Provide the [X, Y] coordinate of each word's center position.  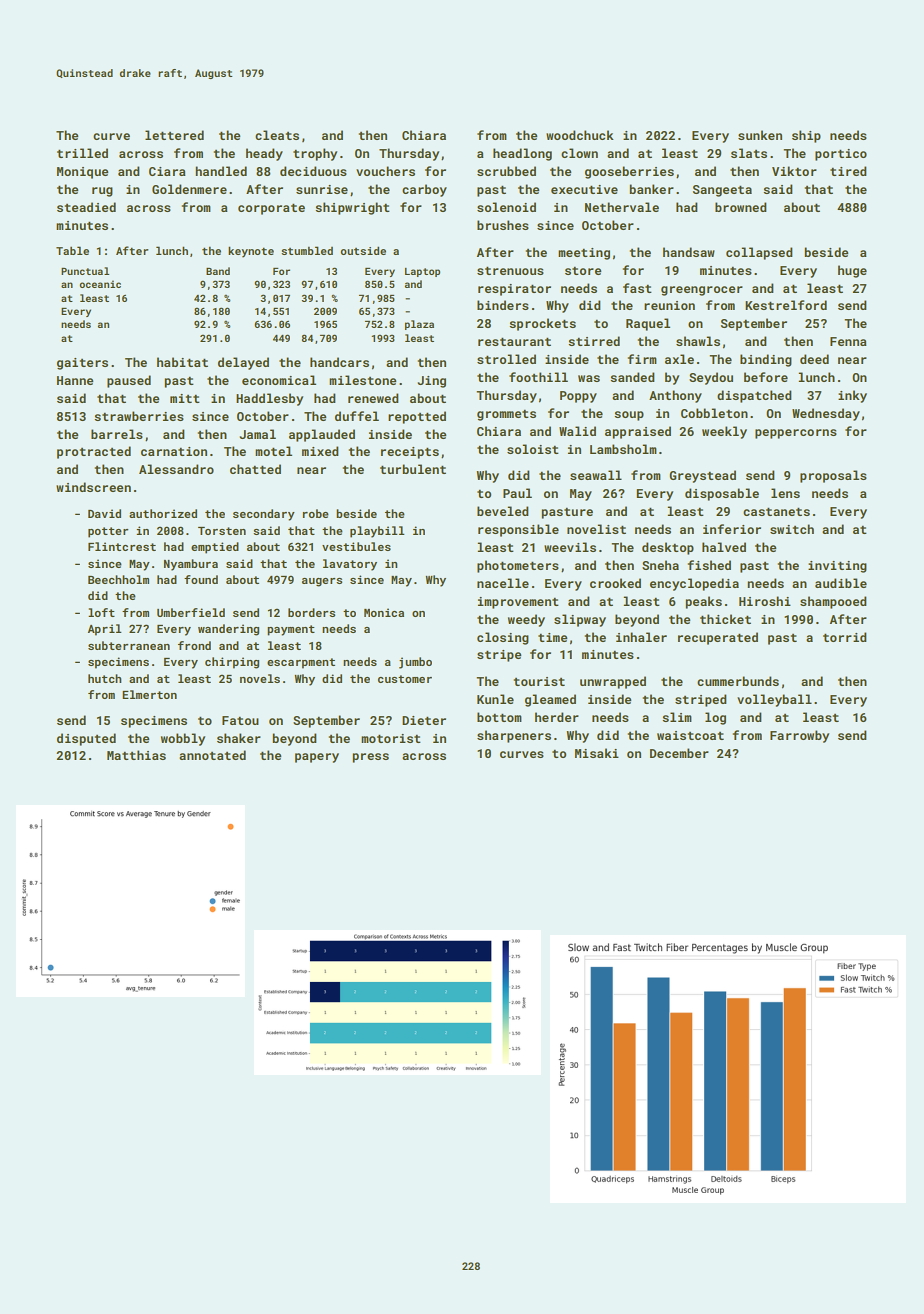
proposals [833, 476]
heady [264, 154]
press [370, 758]
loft [101, 612]
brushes [503, 225]
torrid [845, 637]
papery [317, 758]
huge [852, 271]
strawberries [139, 416]
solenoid [506, 207]
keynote [251, 252]
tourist [539, 681]
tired [848, 171]
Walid [577, 431]
